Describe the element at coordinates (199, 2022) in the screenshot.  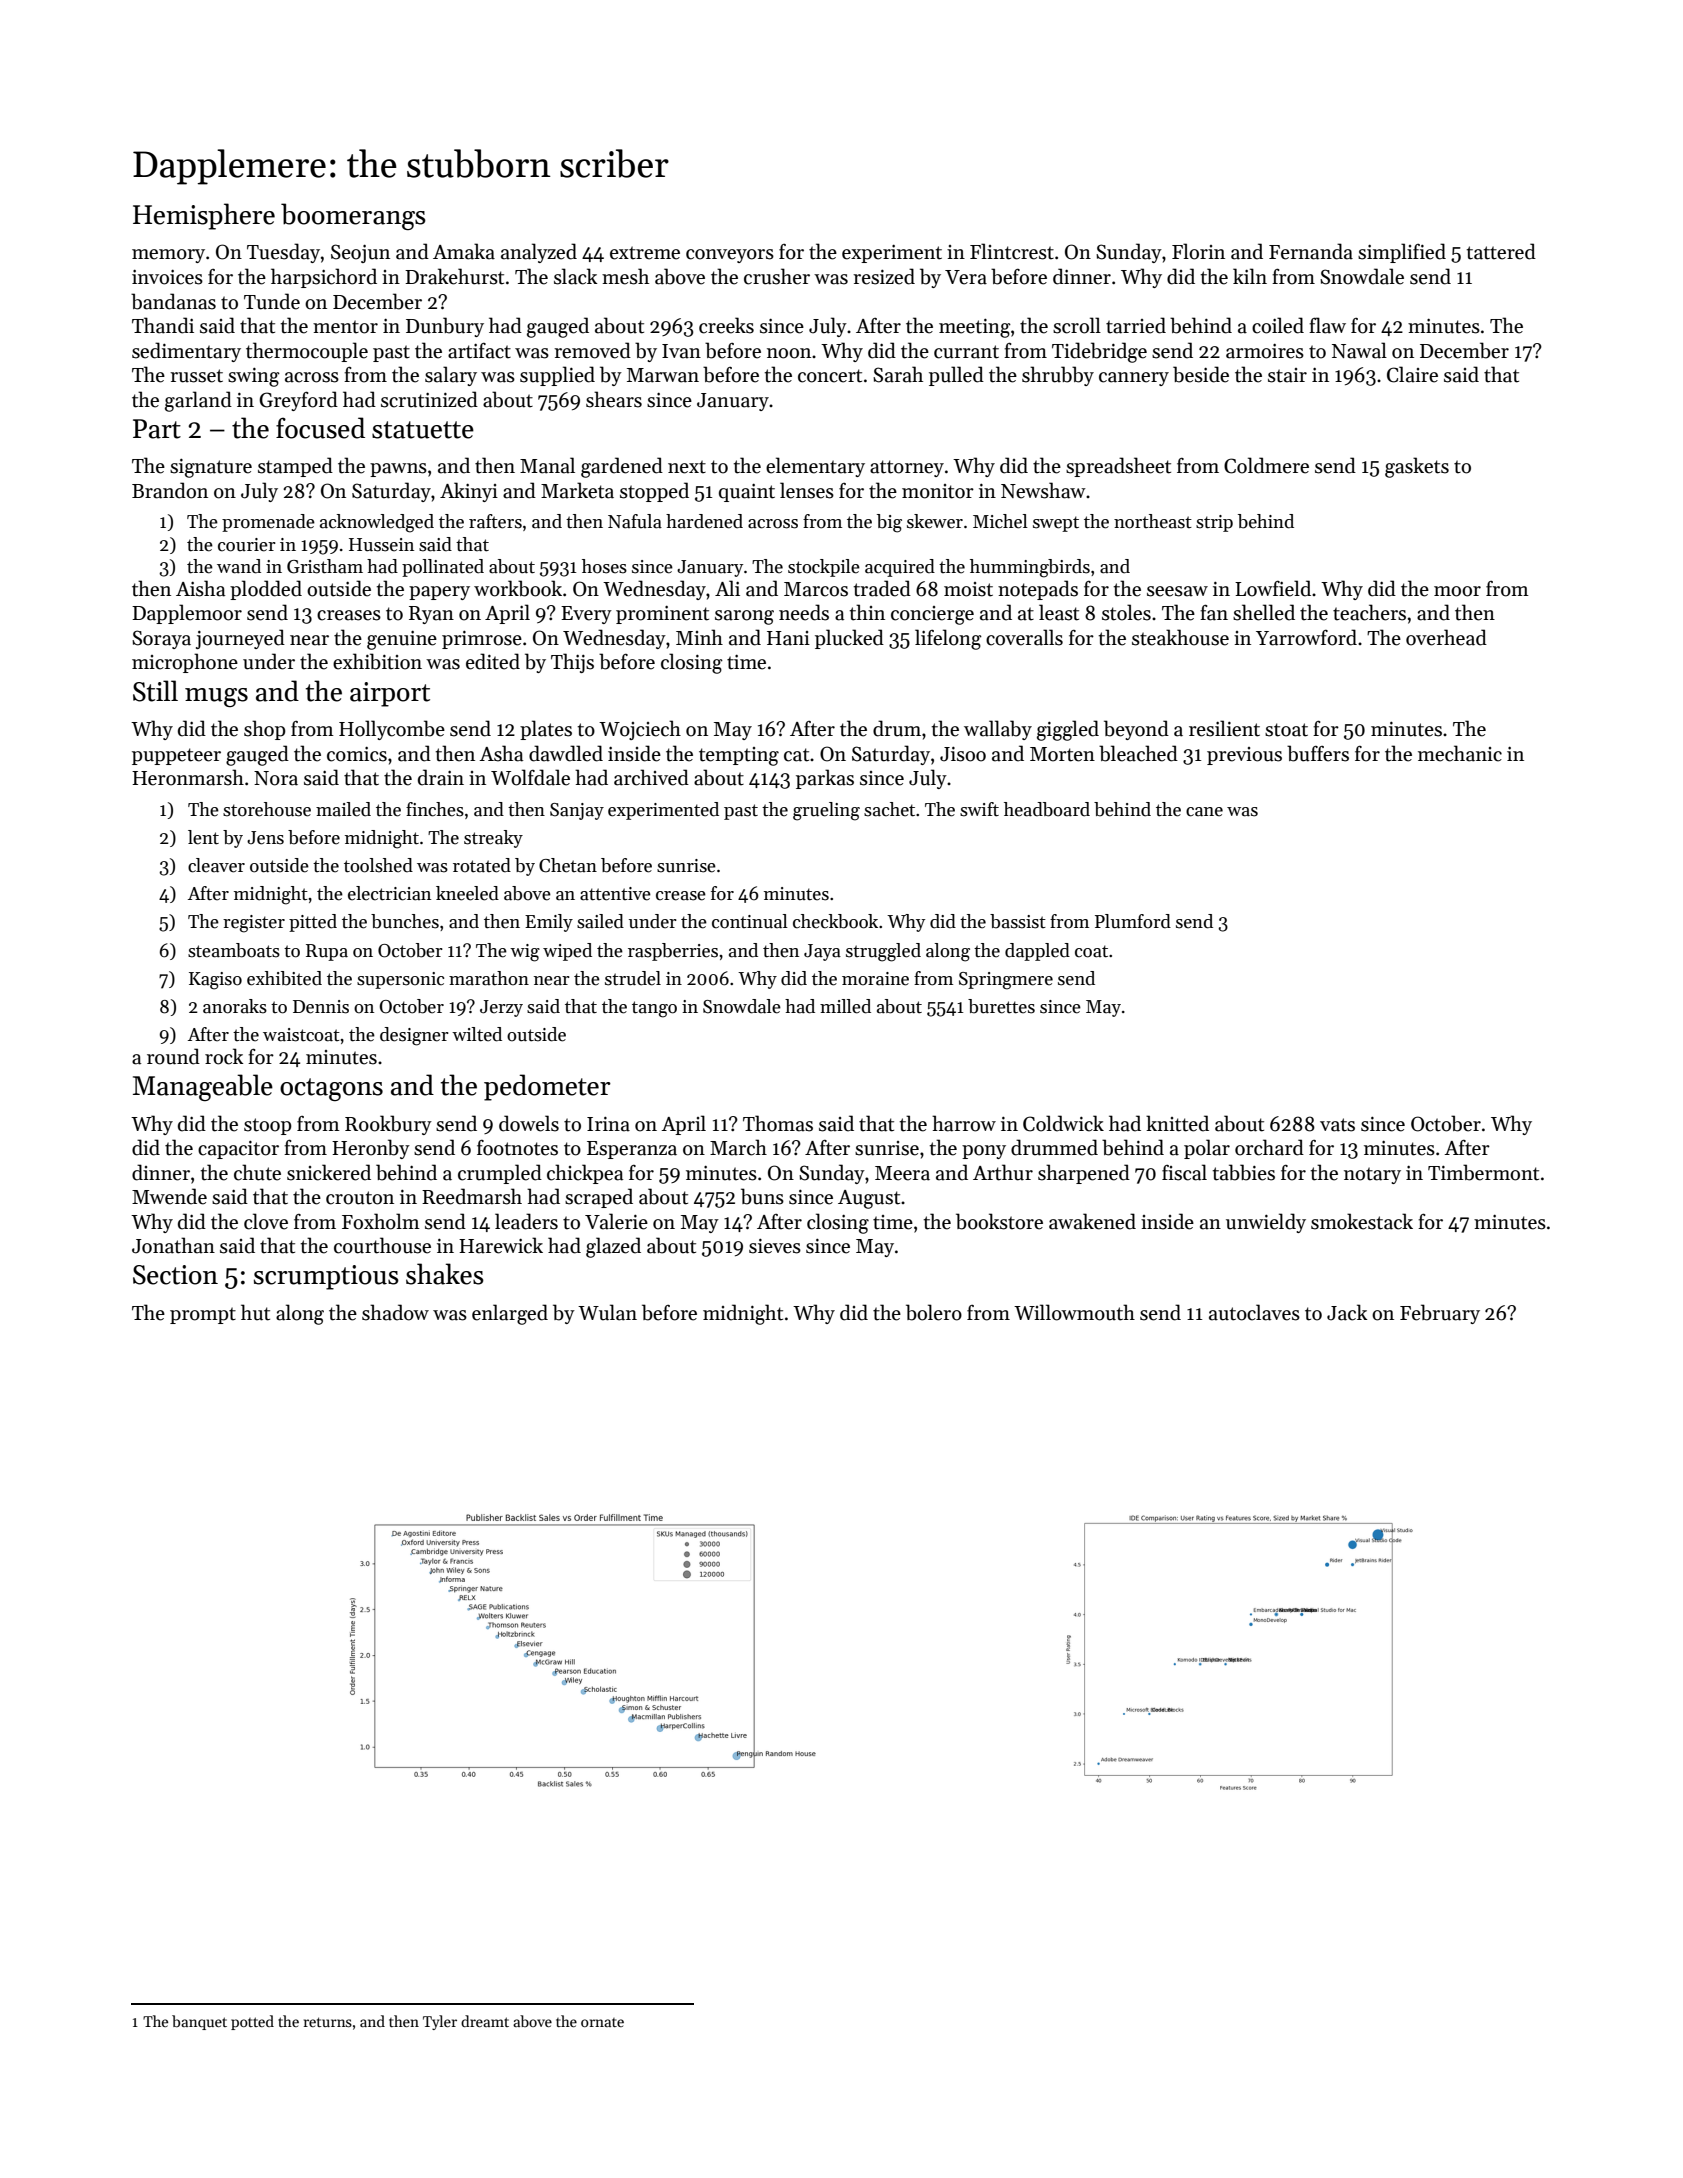
I see `banquet` at that location.
